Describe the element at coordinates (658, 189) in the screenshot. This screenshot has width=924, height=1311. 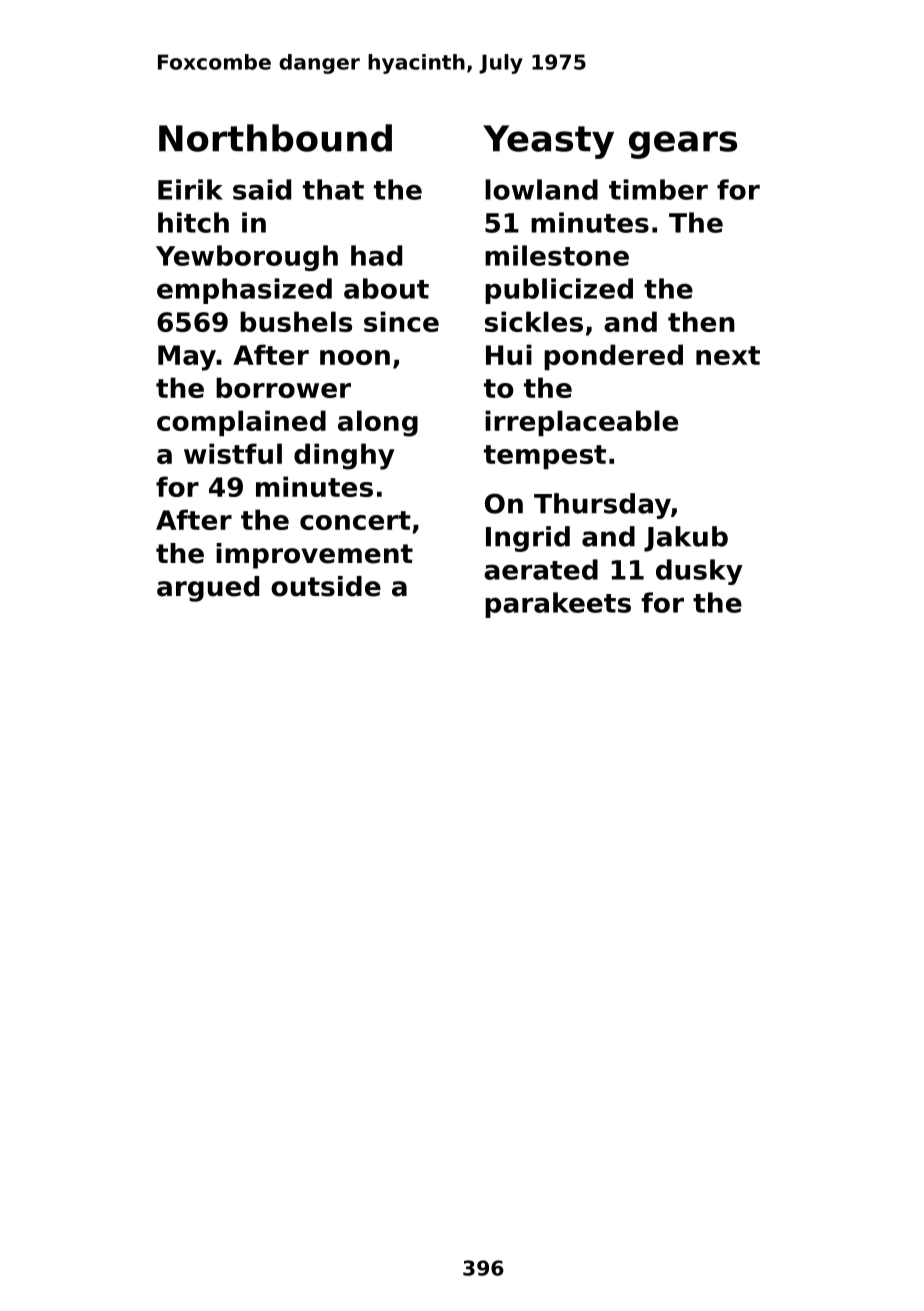
I see `timber` at that location.
